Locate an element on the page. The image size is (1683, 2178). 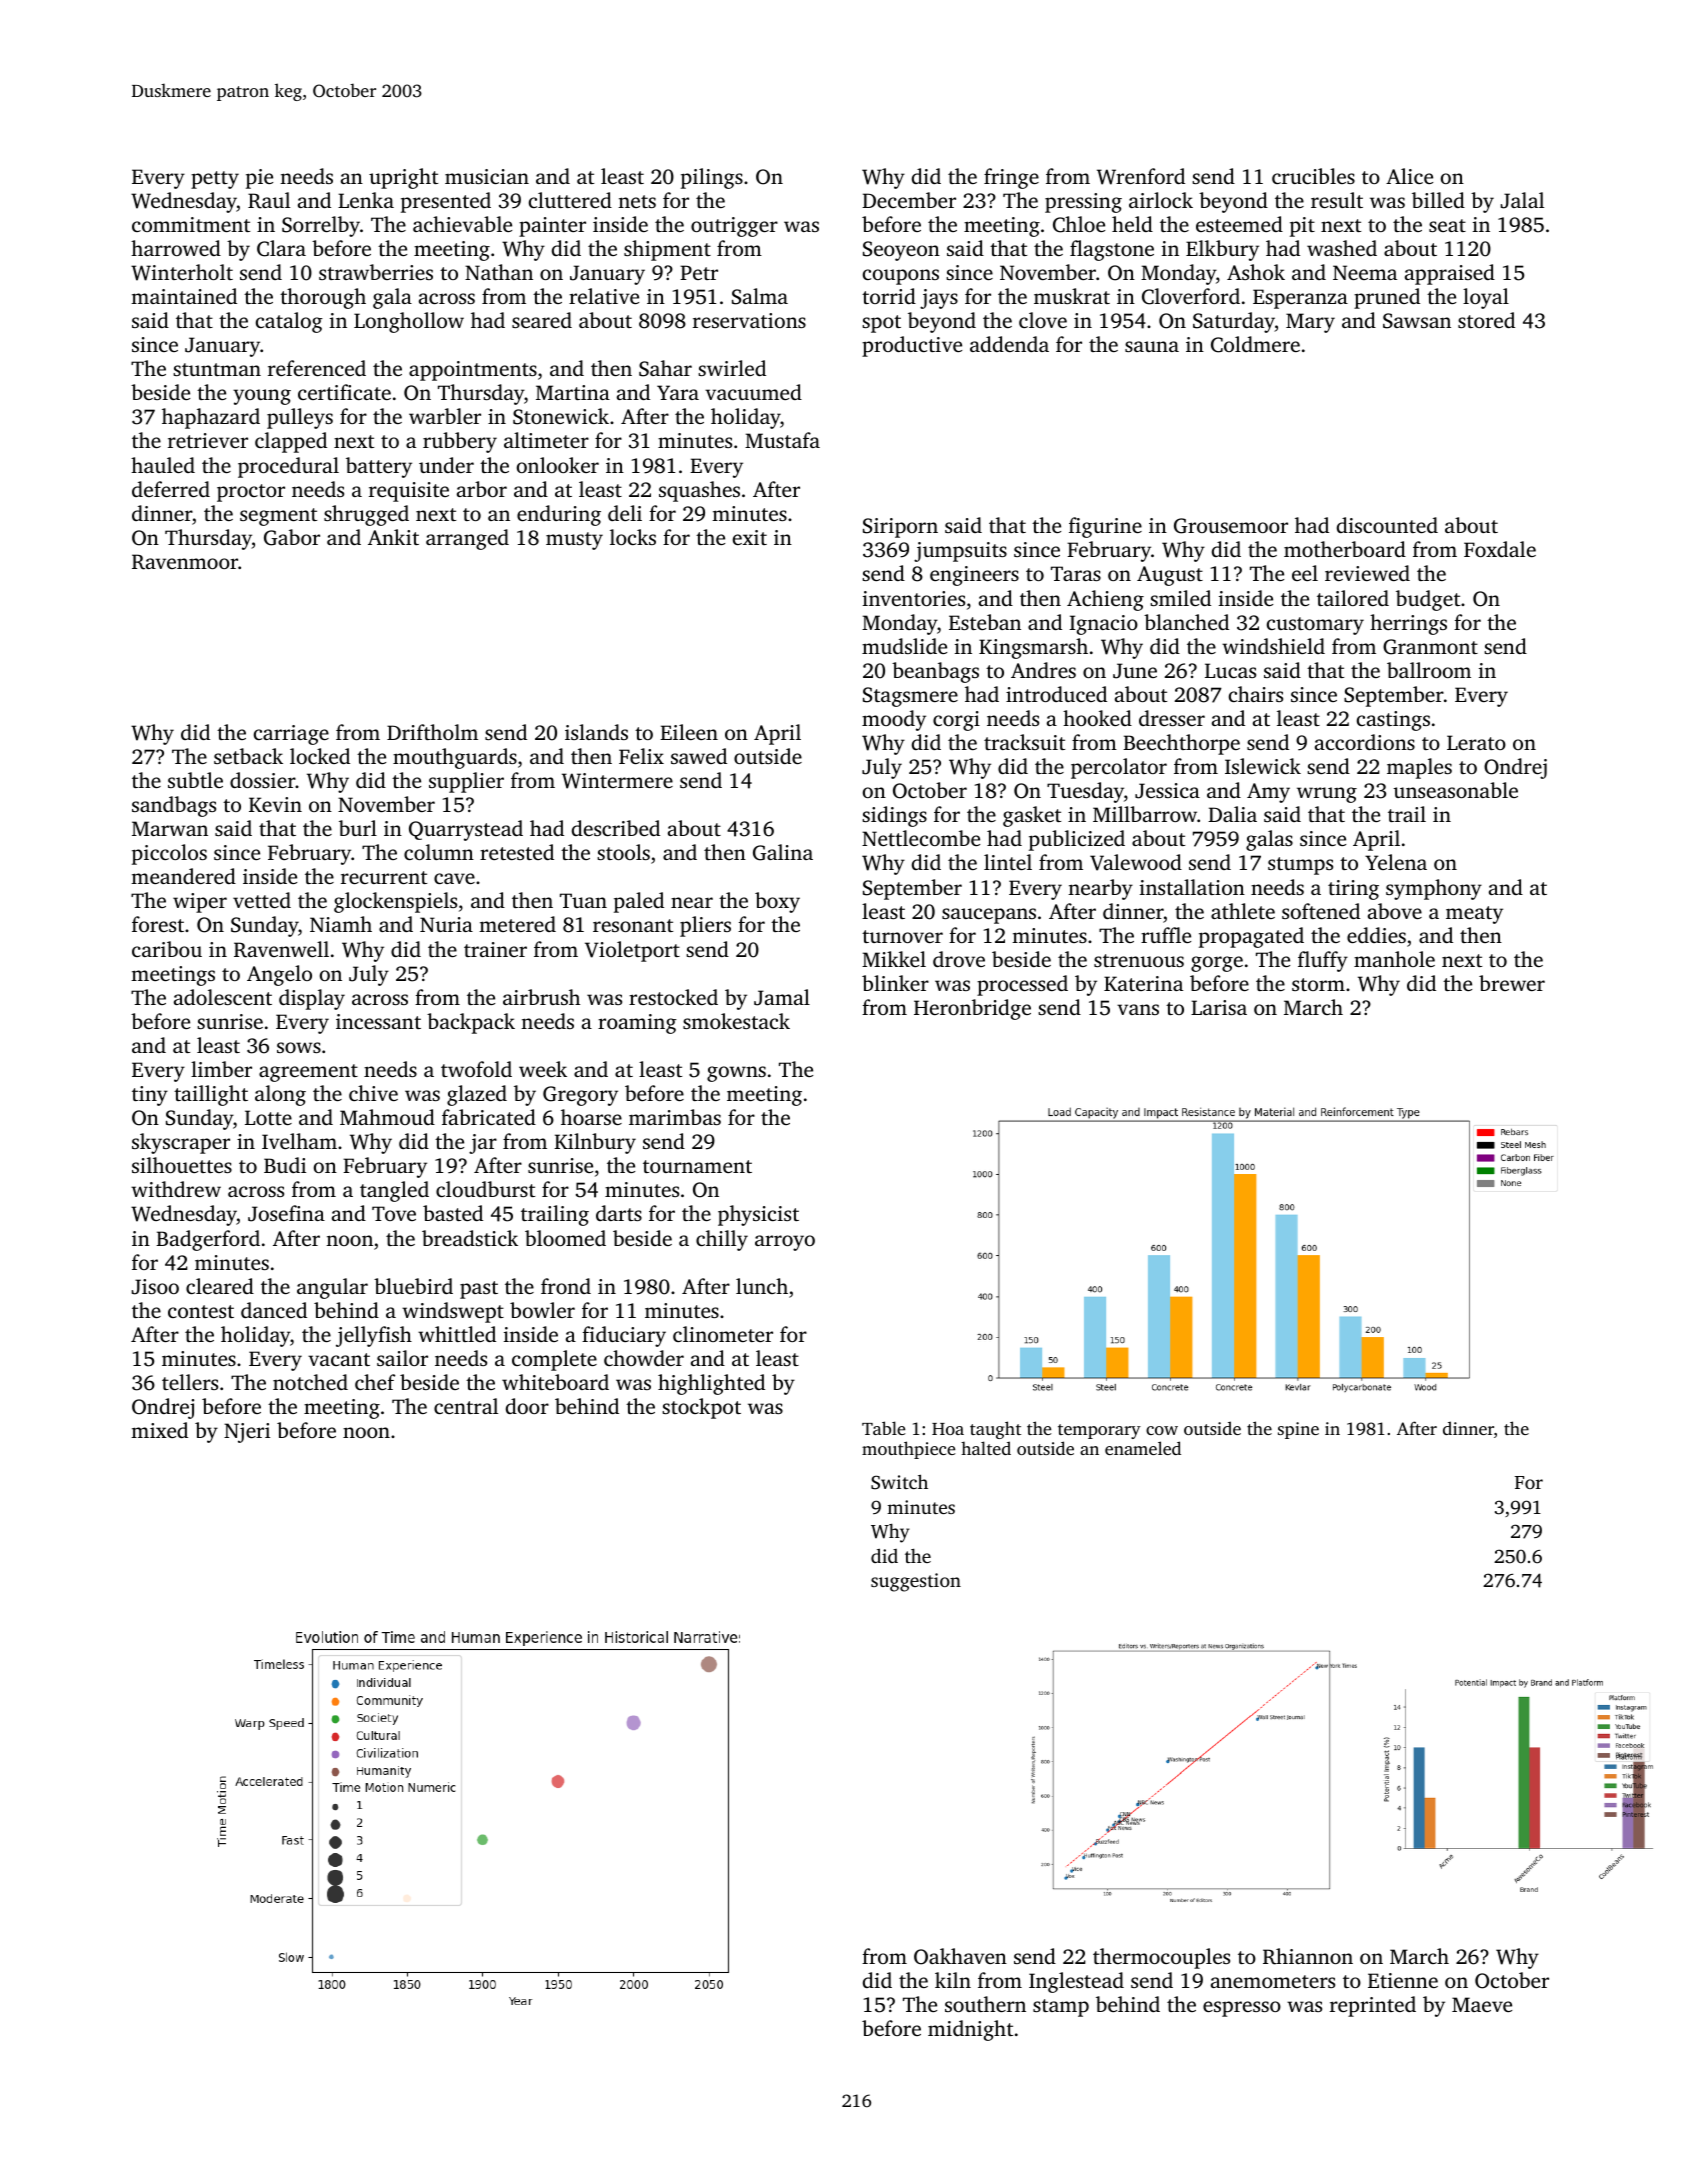
spine is located at coordinates (1298, 1430).
